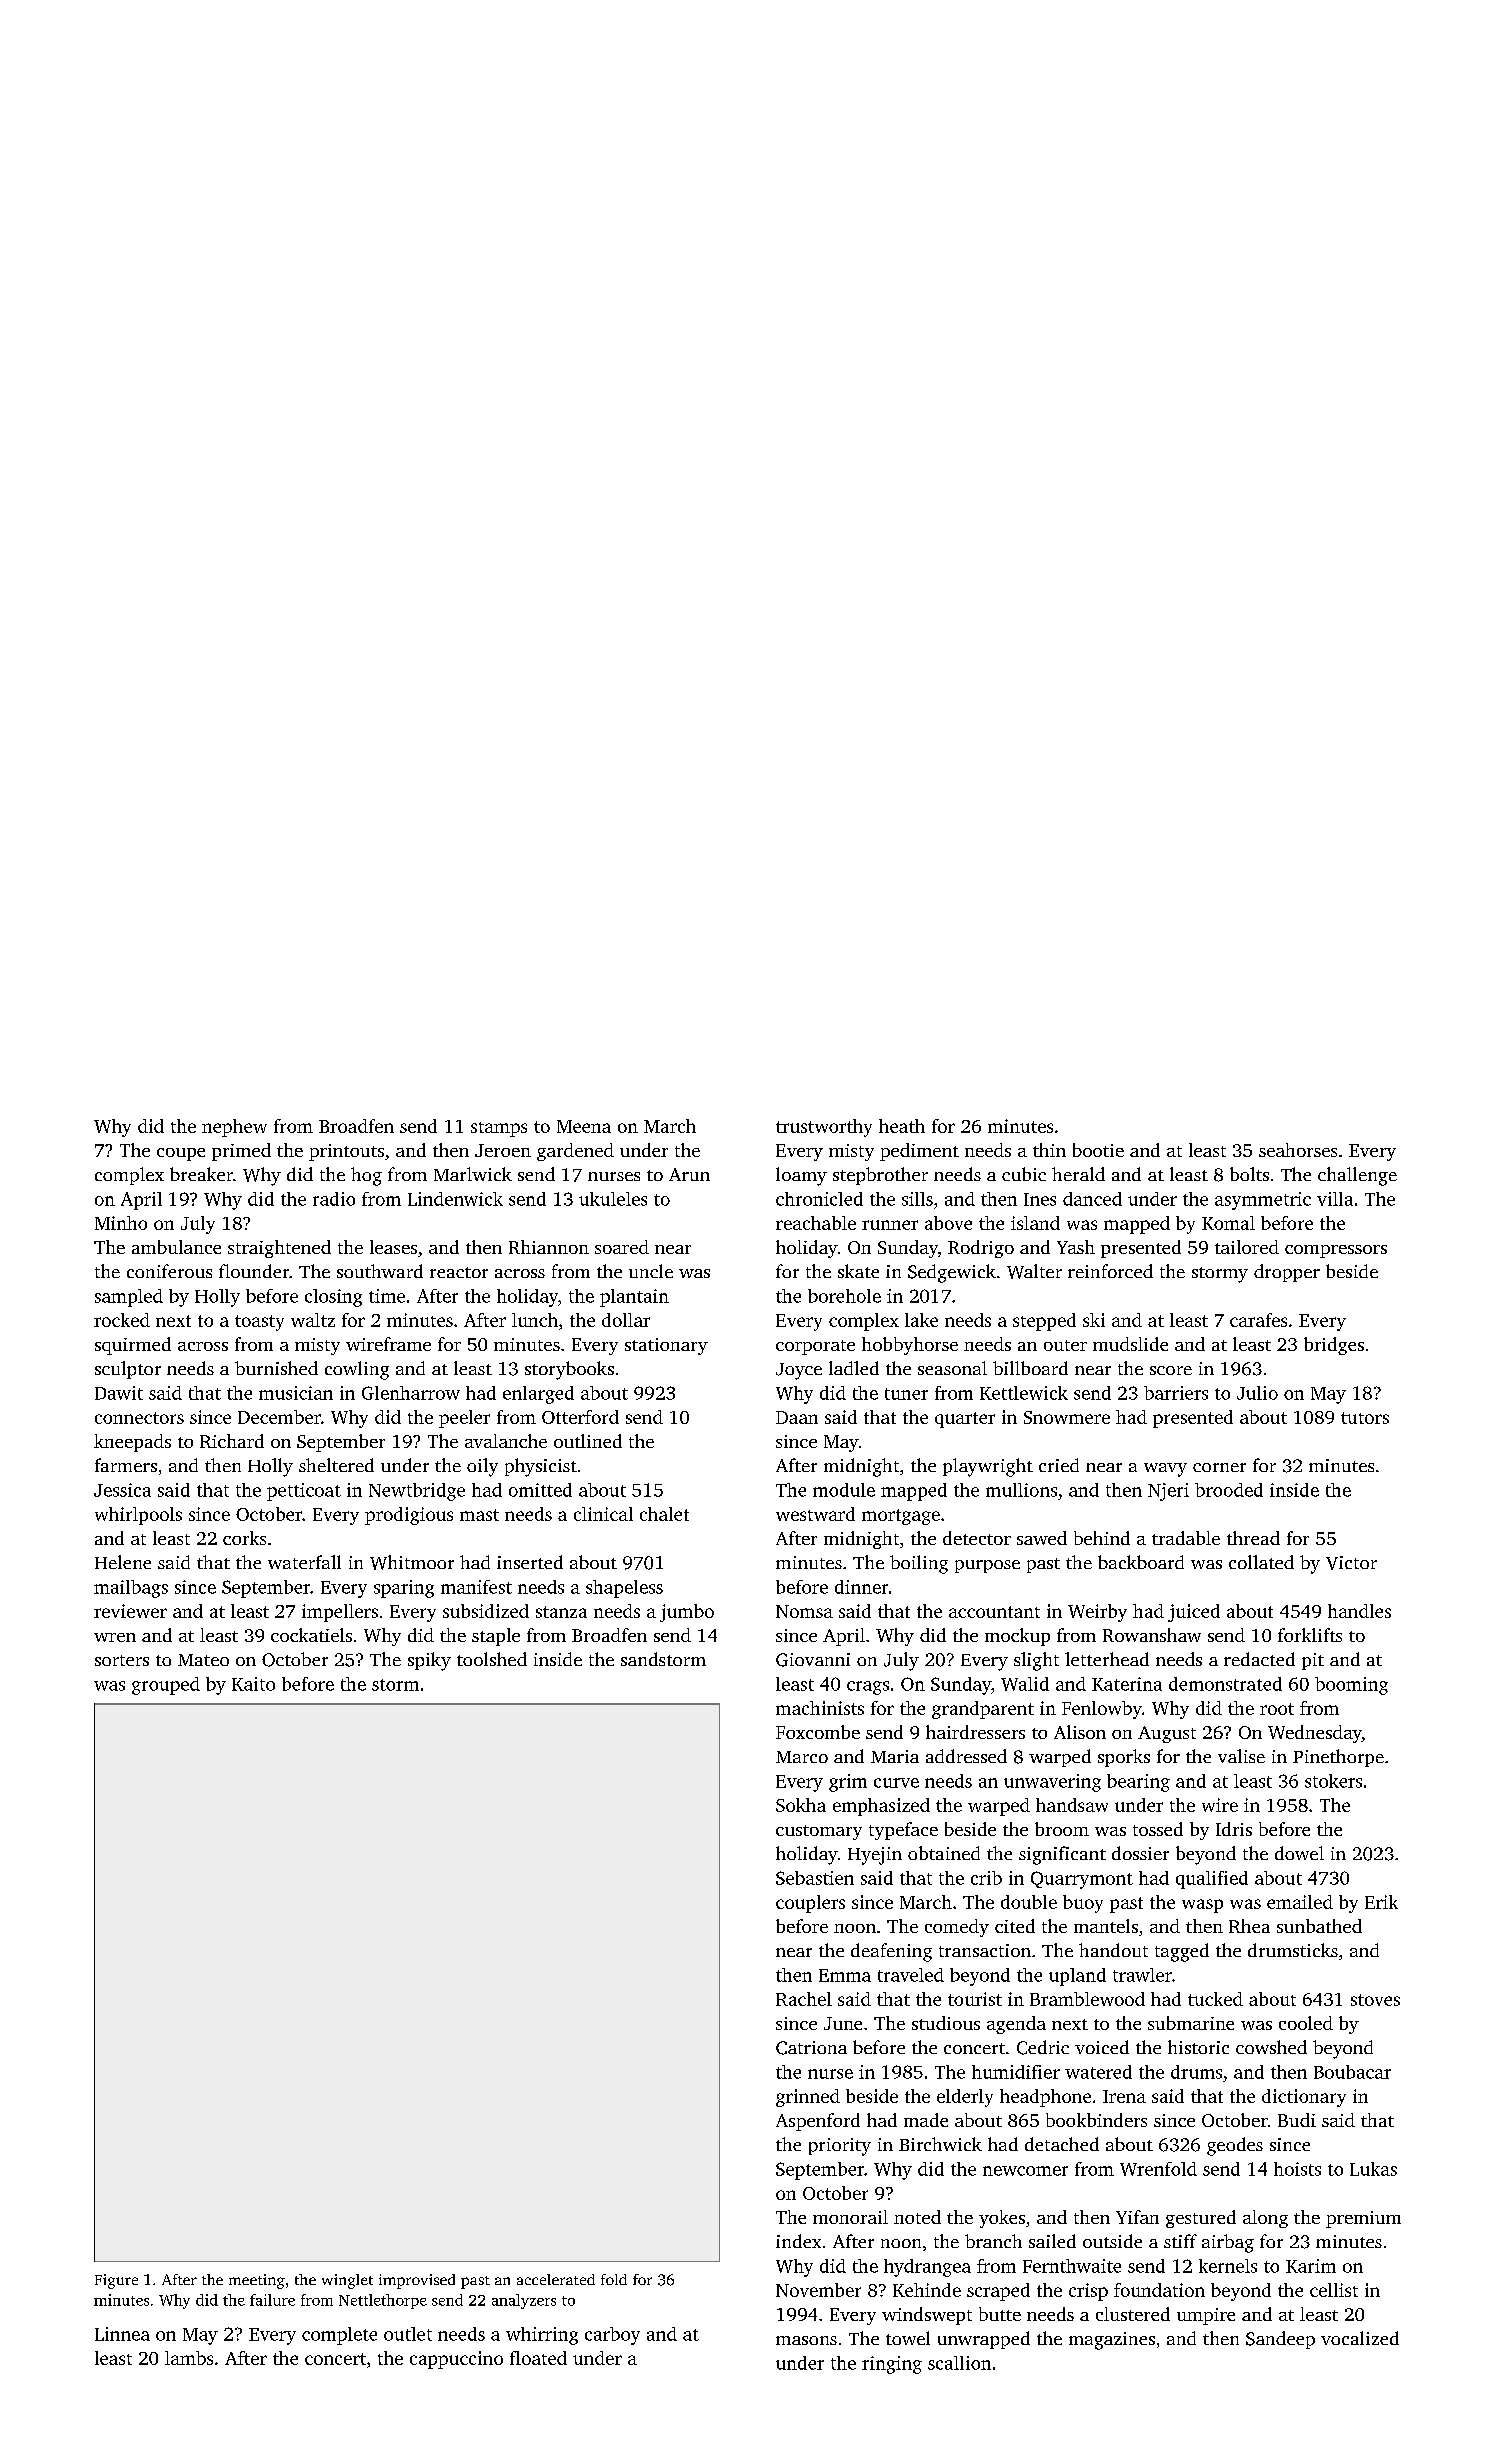  I want to click on priority, so click(840, 2147).
